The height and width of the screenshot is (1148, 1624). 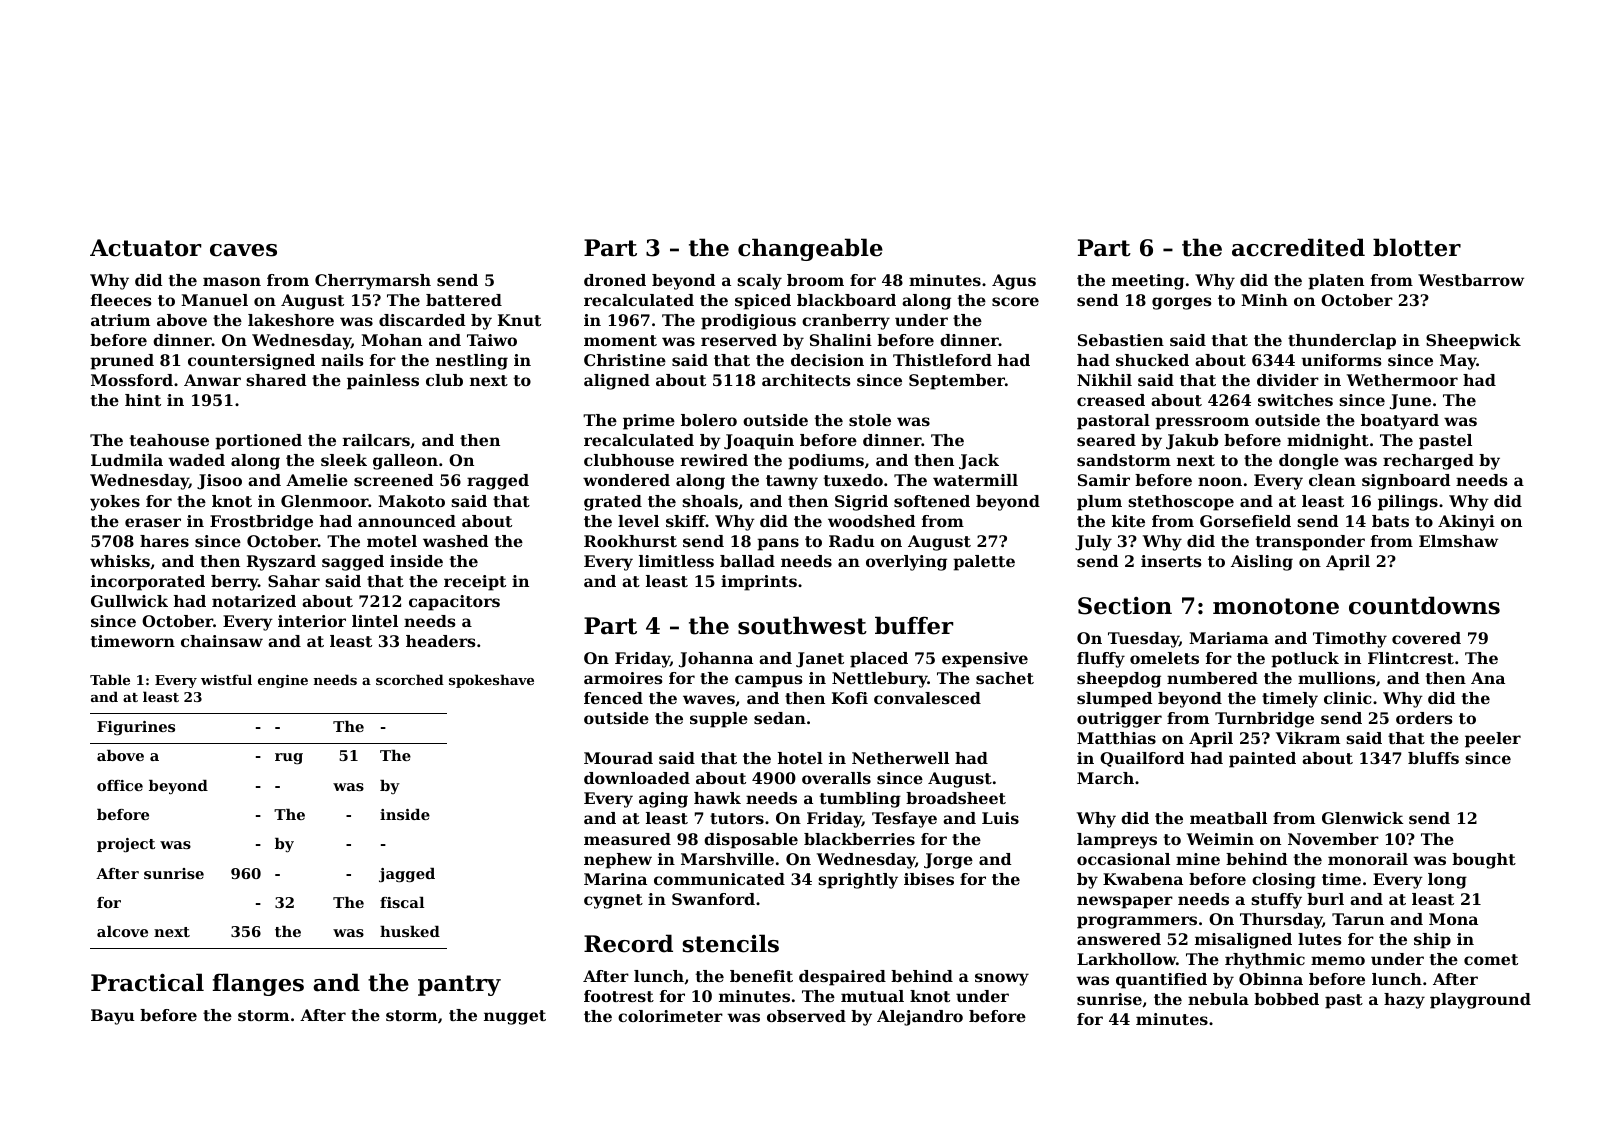 What do you see at coordinates (1480, 1001) in the screenshot?
I see `playground` at bounding box center [1480, 1001].
